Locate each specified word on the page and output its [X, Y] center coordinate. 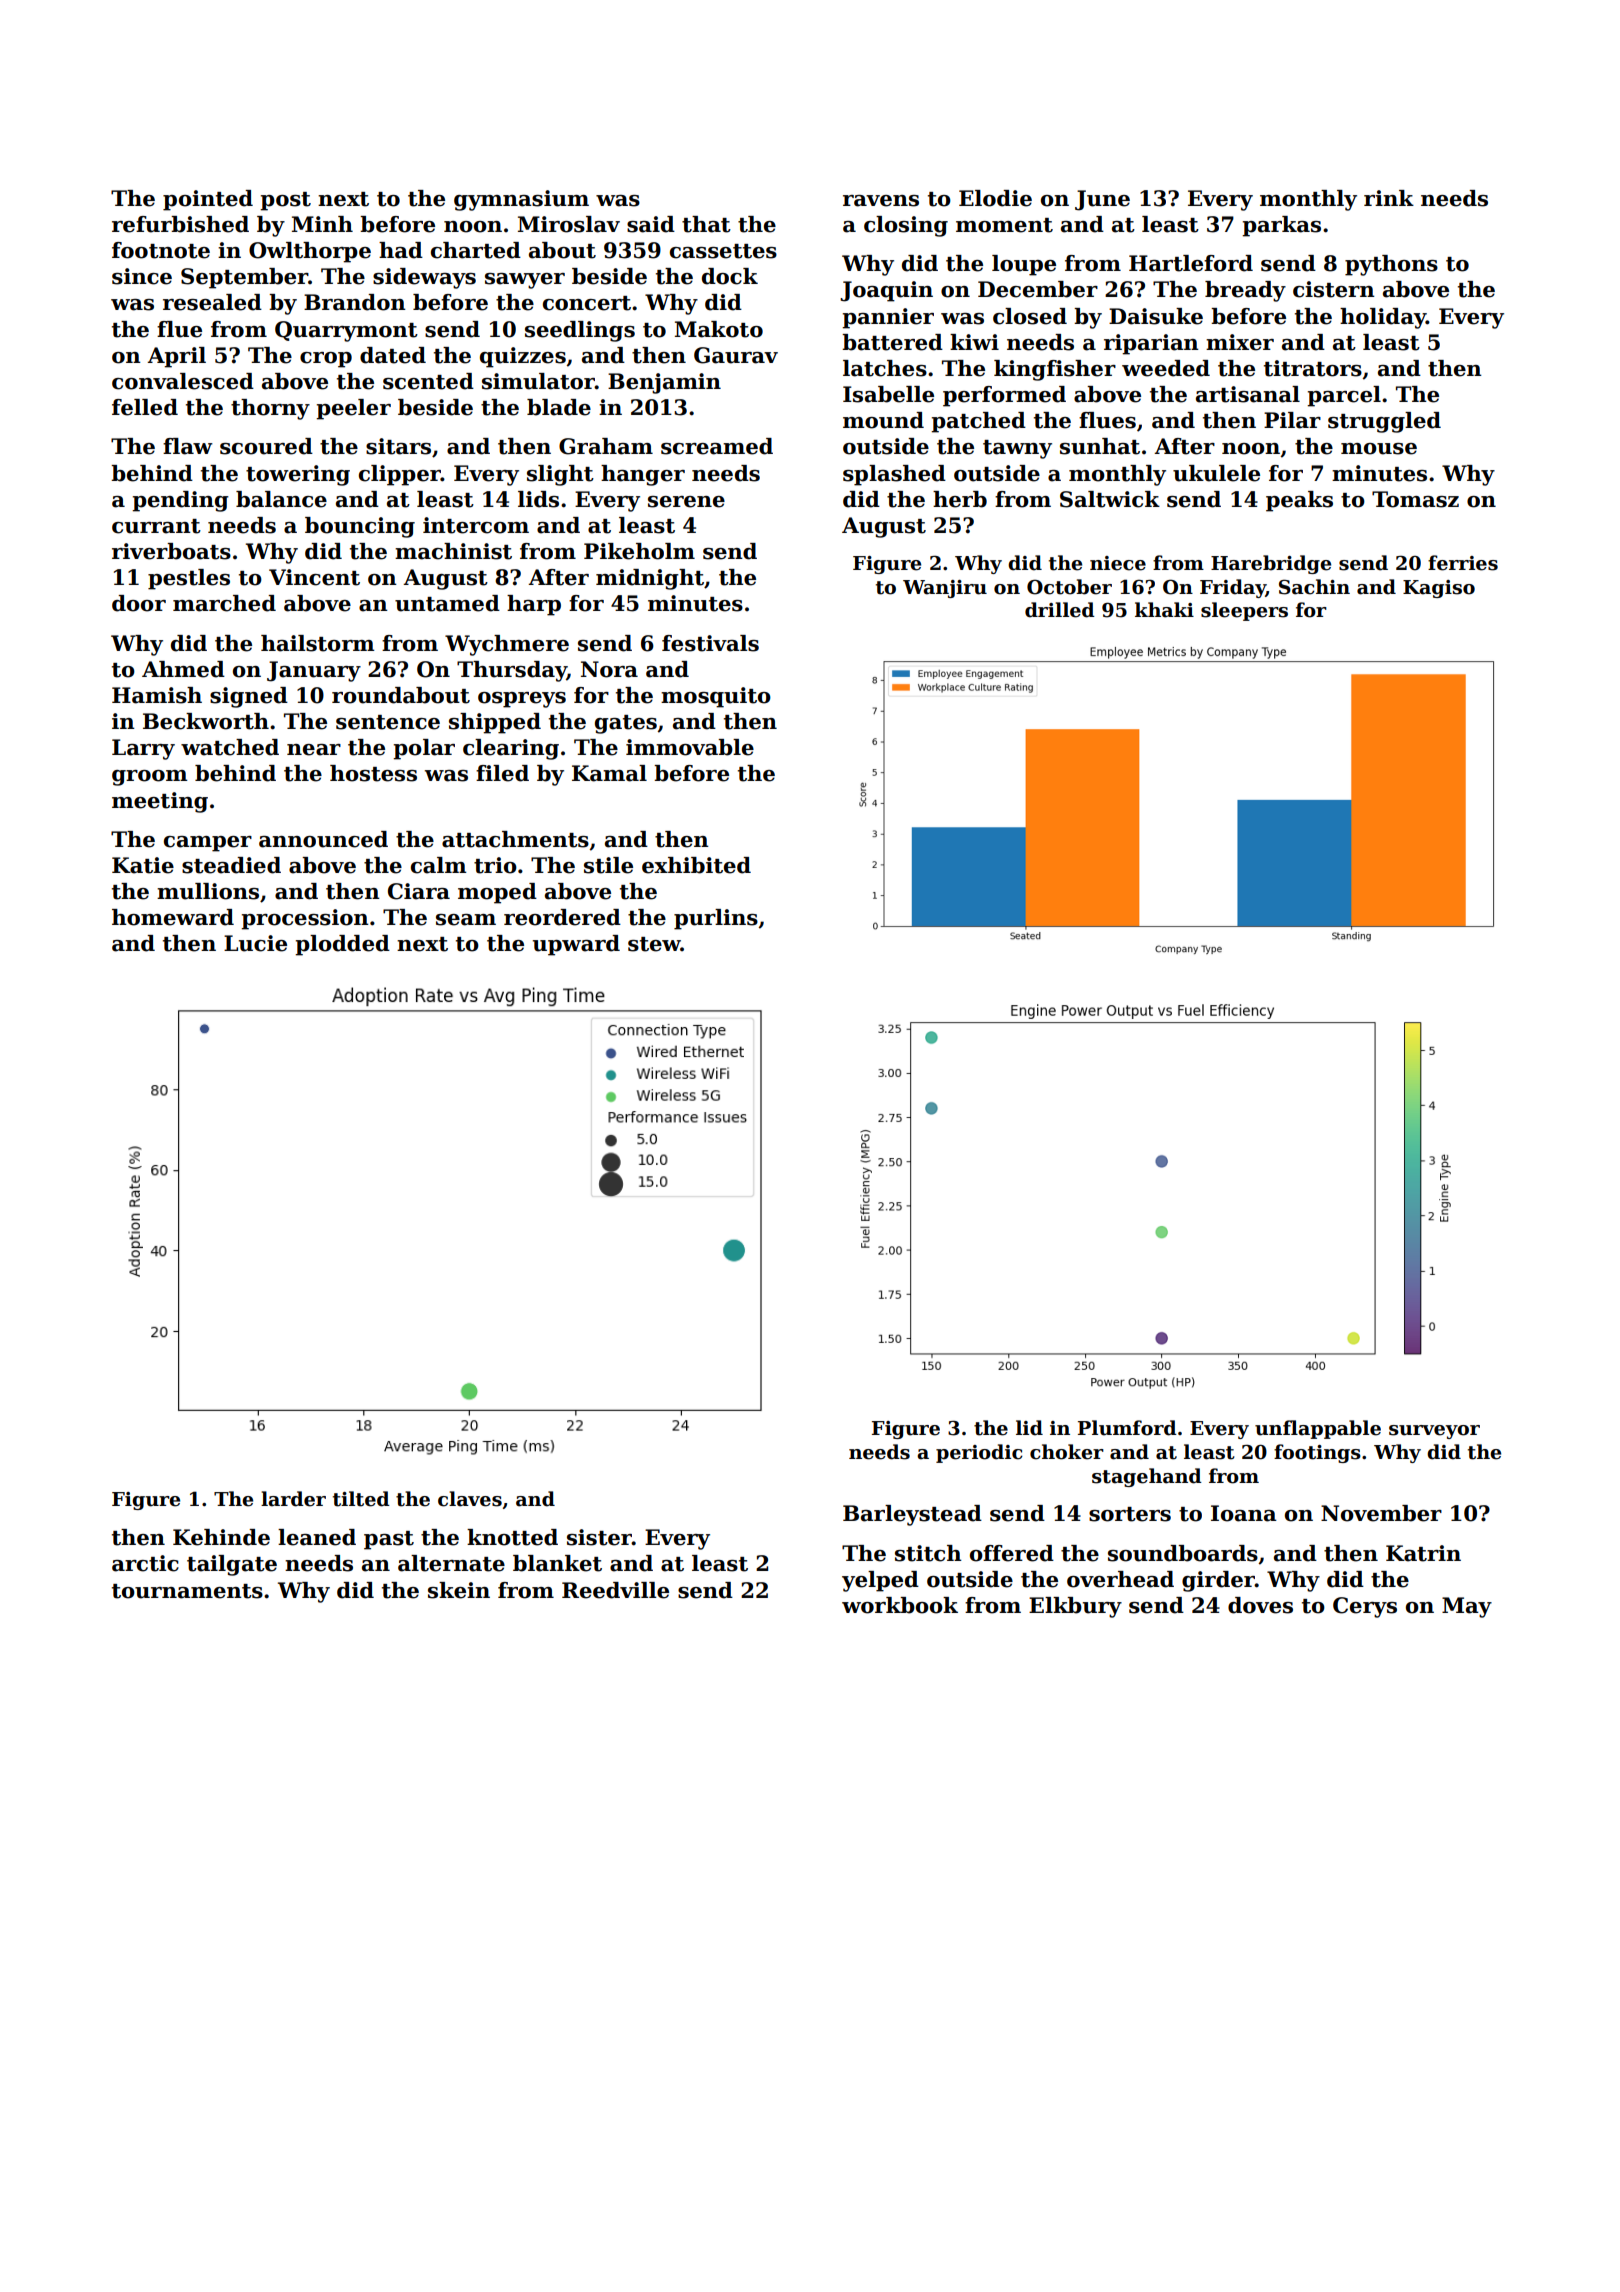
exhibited [696, 865]
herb [960, 499]
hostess [373, 773]
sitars [398, 446]
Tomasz [1415, 499]
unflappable [1318, 1429]
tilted [361, 1499]
